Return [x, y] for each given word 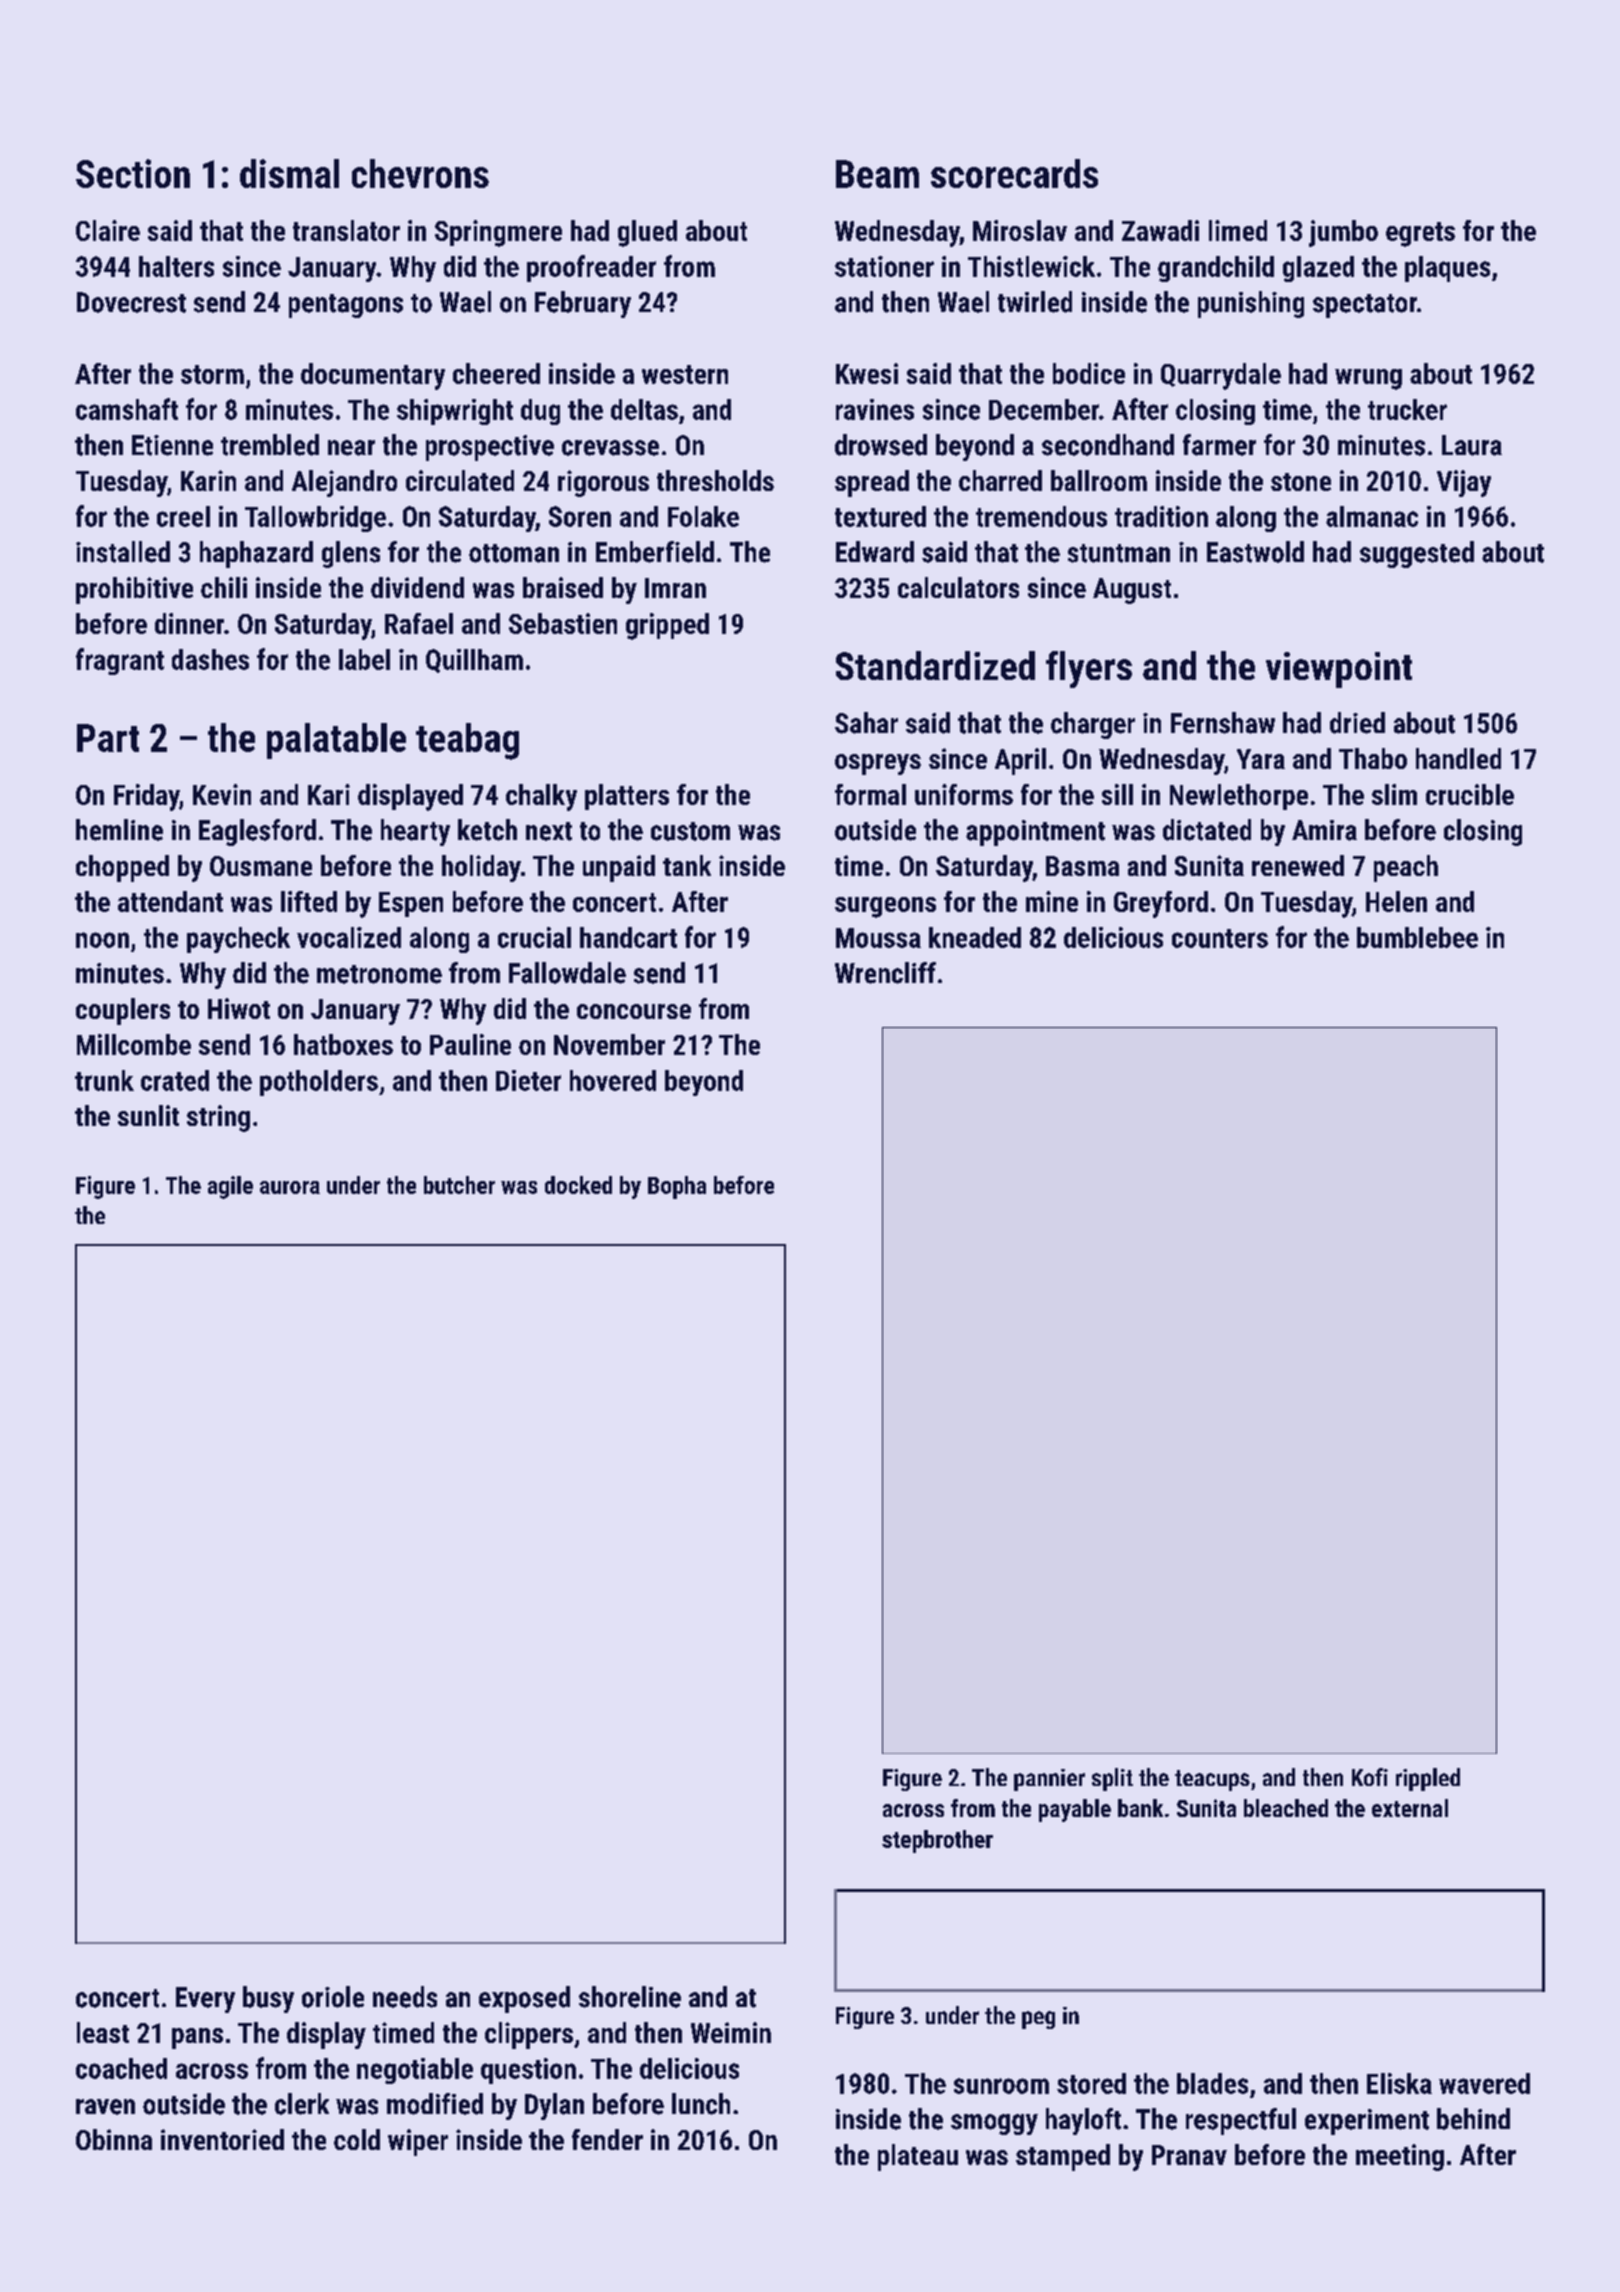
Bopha [677, 1187]
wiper [418, 2142]
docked [578, 1185]
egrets [1420, 234]
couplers [123, 1011]
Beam [877, 174]
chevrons [420, 173]
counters [1220, 938]
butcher [459, 1185]
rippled [1428, 1779]
